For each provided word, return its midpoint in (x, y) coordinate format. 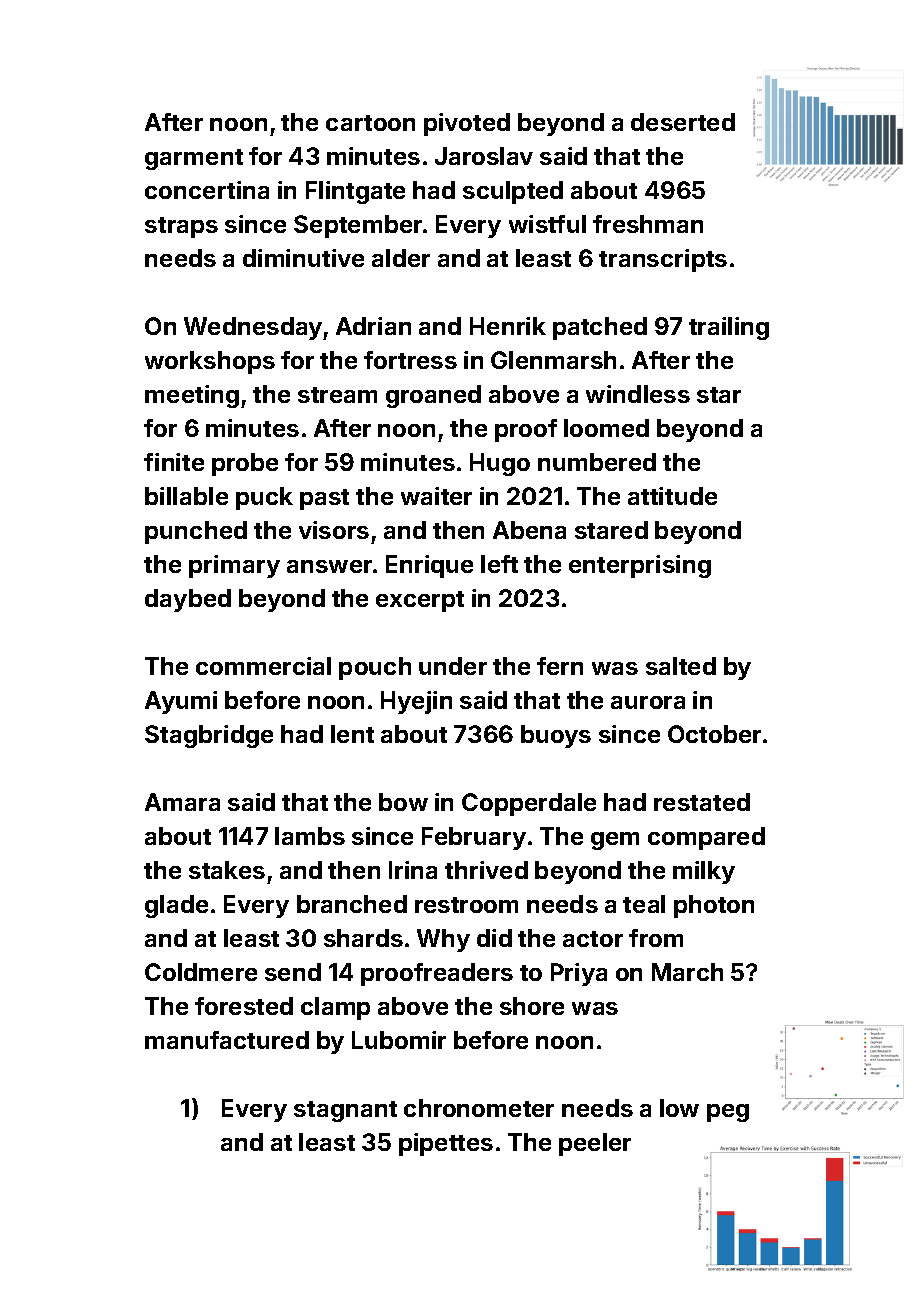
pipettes (446, 1144)
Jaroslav (484, 156)
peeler (595, 1144)
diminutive (303, 258)
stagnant (345, 1111)
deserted (683, 122)
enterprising (640, 566)
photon (714, 906)
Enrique (429, 566)
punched (196, 532)
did (494, 938)
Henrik (508, 326)
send (293, 972)
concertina (207, 190)
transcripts (663, 260)
